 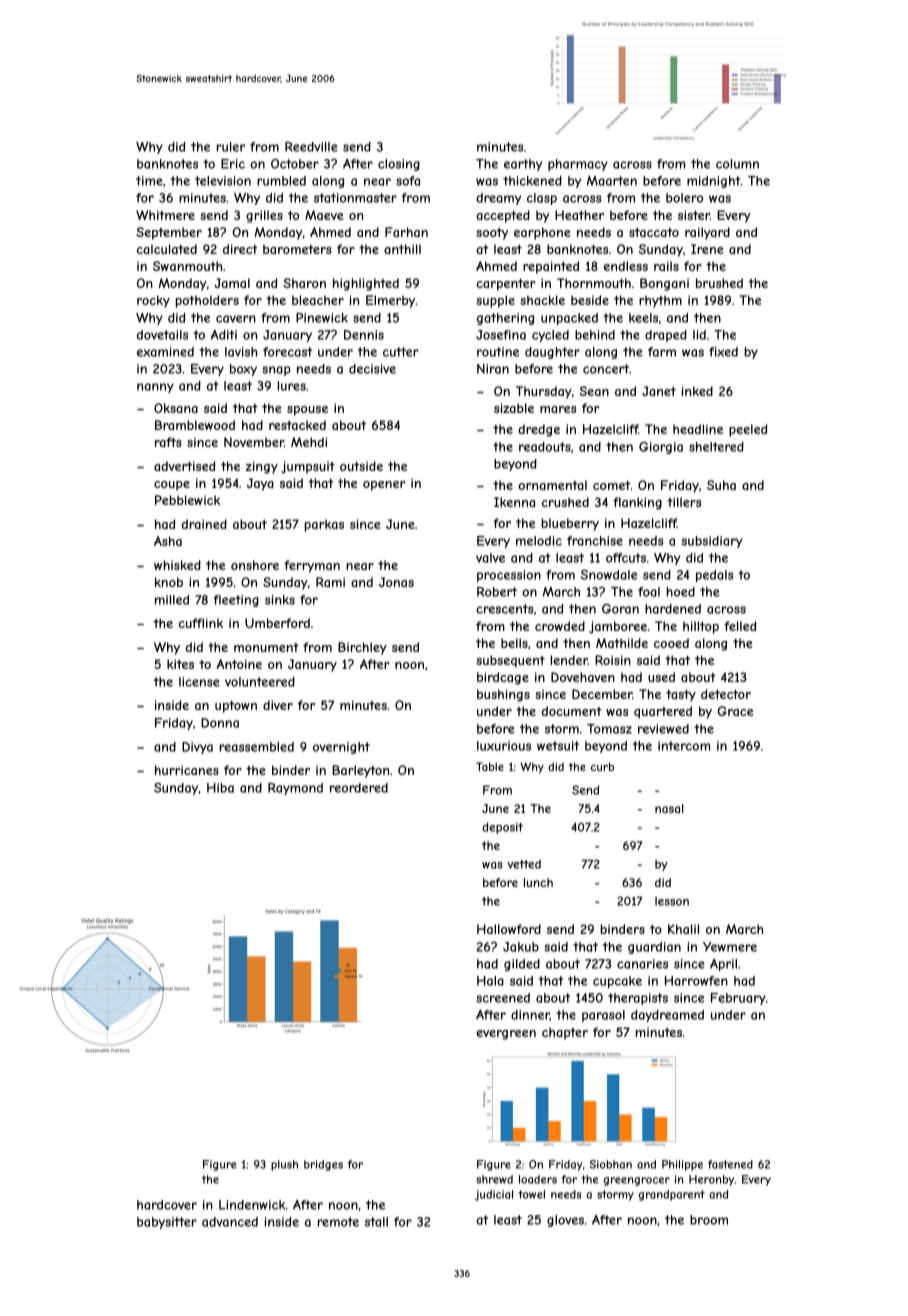 I want to click on brushed, so click(x=719, y=283).
